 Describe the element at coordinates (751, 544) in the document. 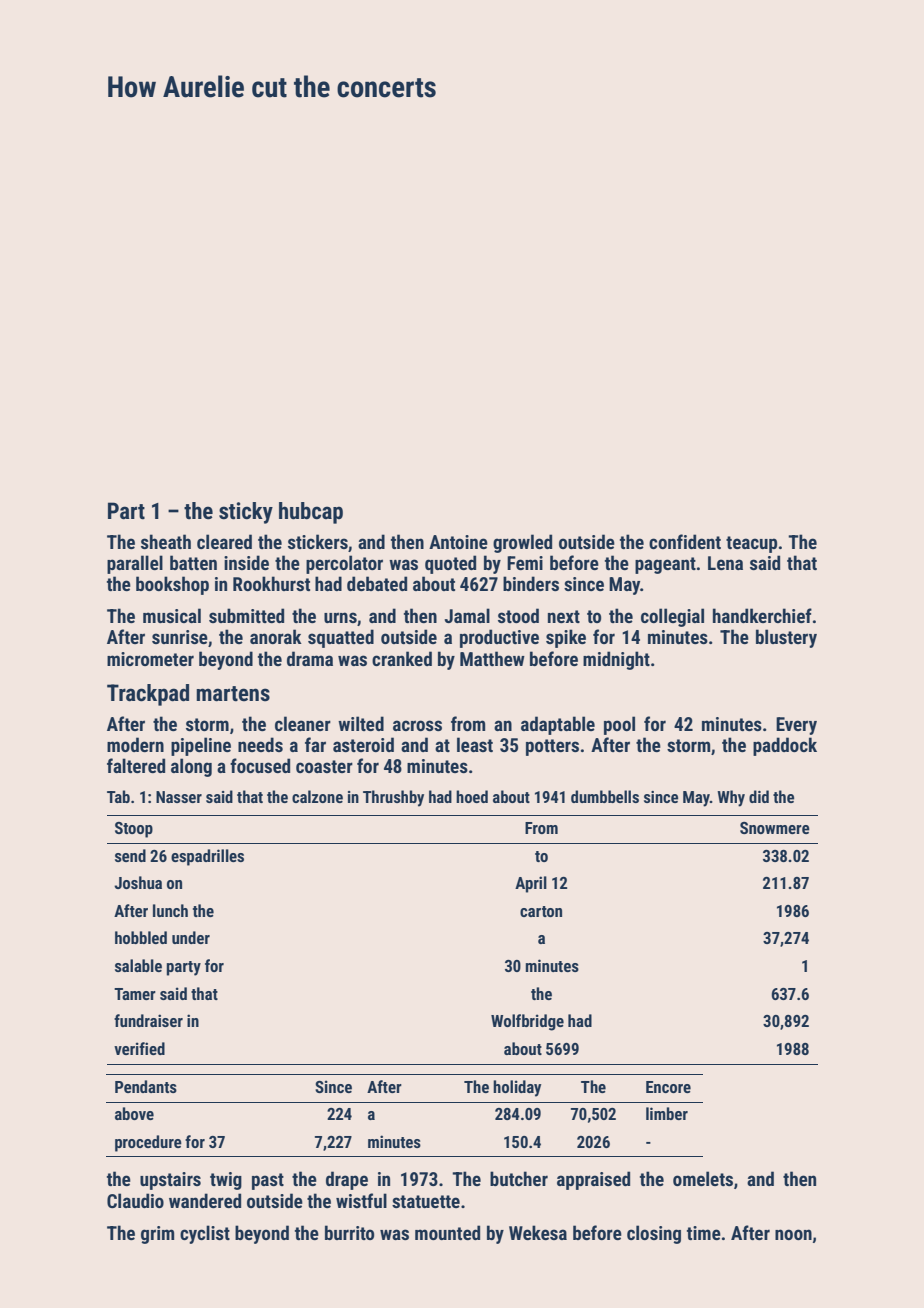

I see `teacup` at that location.
